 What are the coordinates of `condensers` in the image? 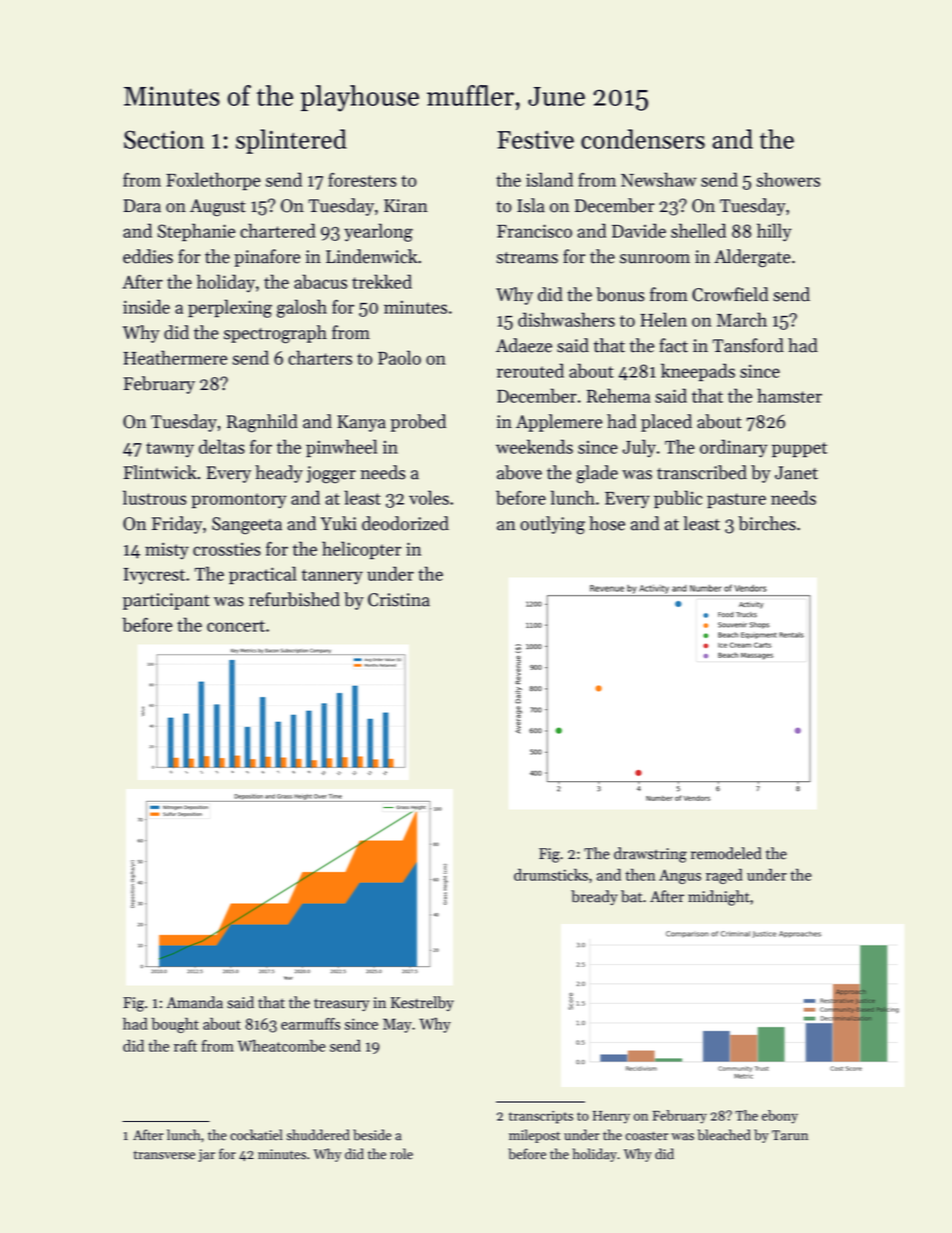 It's located at (643, 139).
